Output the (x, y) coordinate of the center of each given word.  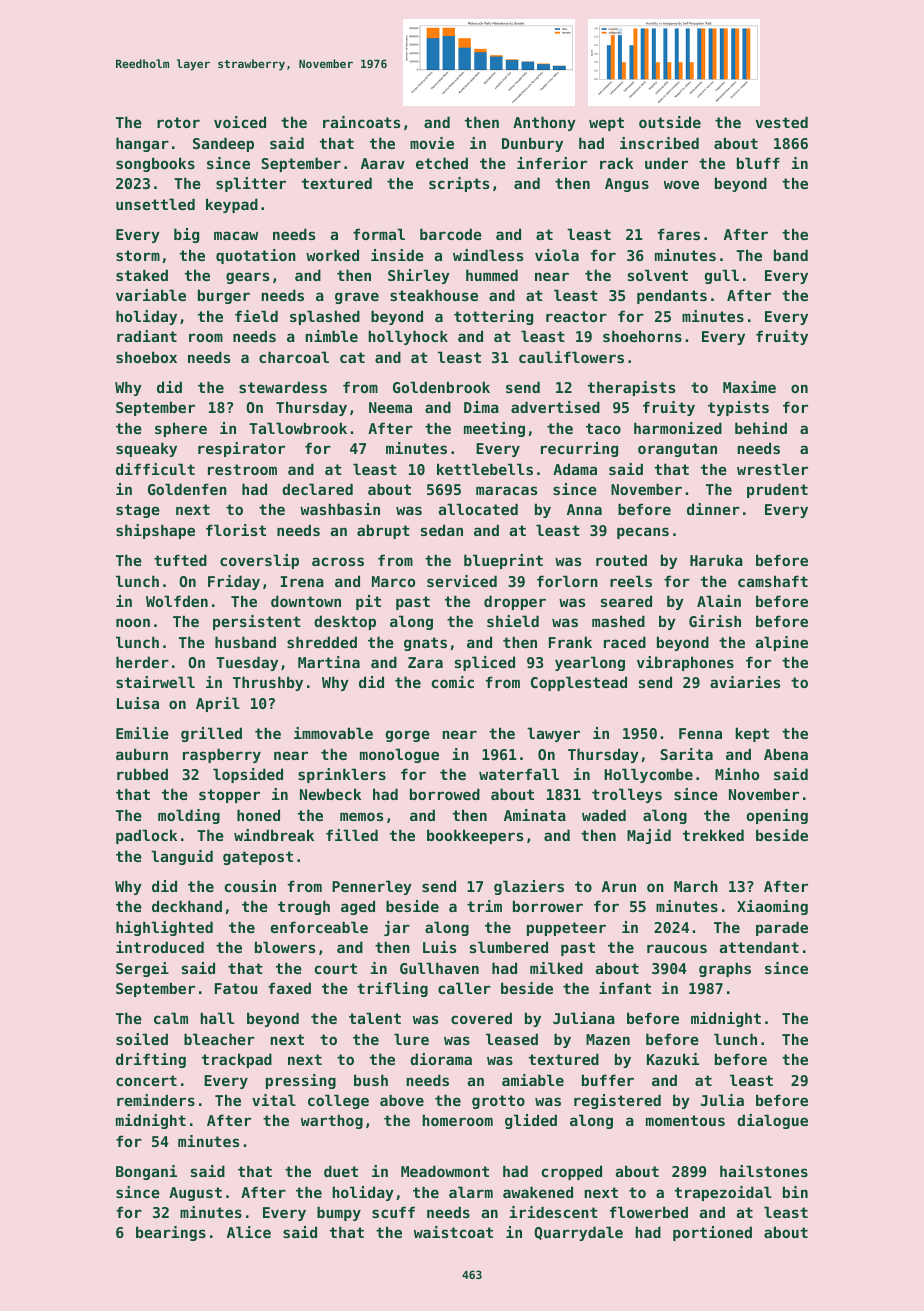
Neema (390, 407)
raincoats (361, 122)
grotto (498, 1102)
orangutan (677, 450)
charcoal (294, 357)
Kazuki (673, 1059)
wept (606, 124)
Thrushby (268, 683)
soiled (142, 1039)
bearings (171, 1233)
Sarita (686, 754)
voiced (240, 122)
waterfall (519, 774)
